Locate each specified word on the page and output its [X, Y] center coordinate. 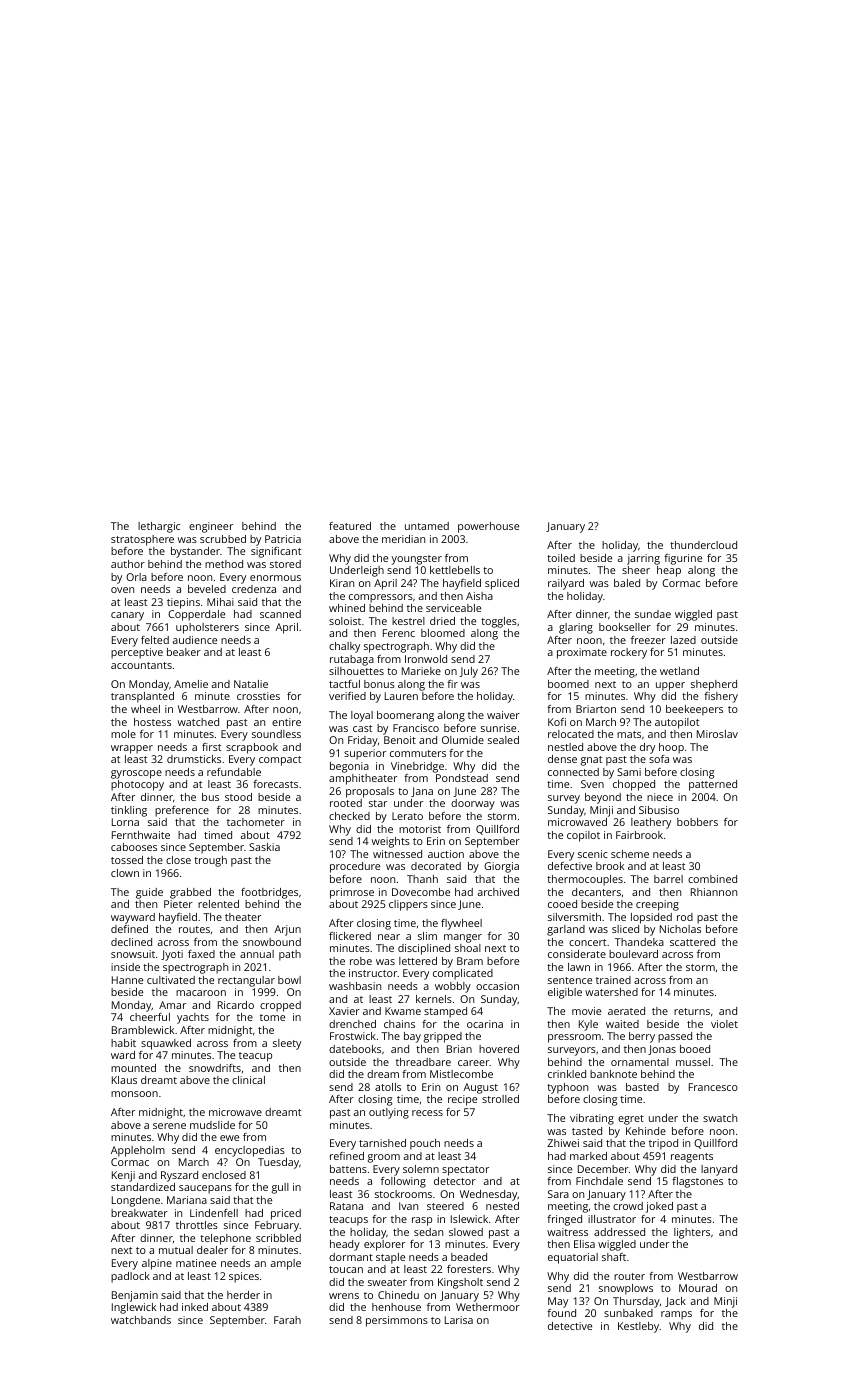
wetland [679, 671]
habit [123, 1043]
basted [642, 1087]
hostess [152, 722]
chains [399, 1024]
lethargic [159, 527]
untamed [427, 526]
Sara [558, 1194]
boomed [568, 684]
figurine [683, 559]
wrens [344, 1296]
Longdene [136, 1201]
